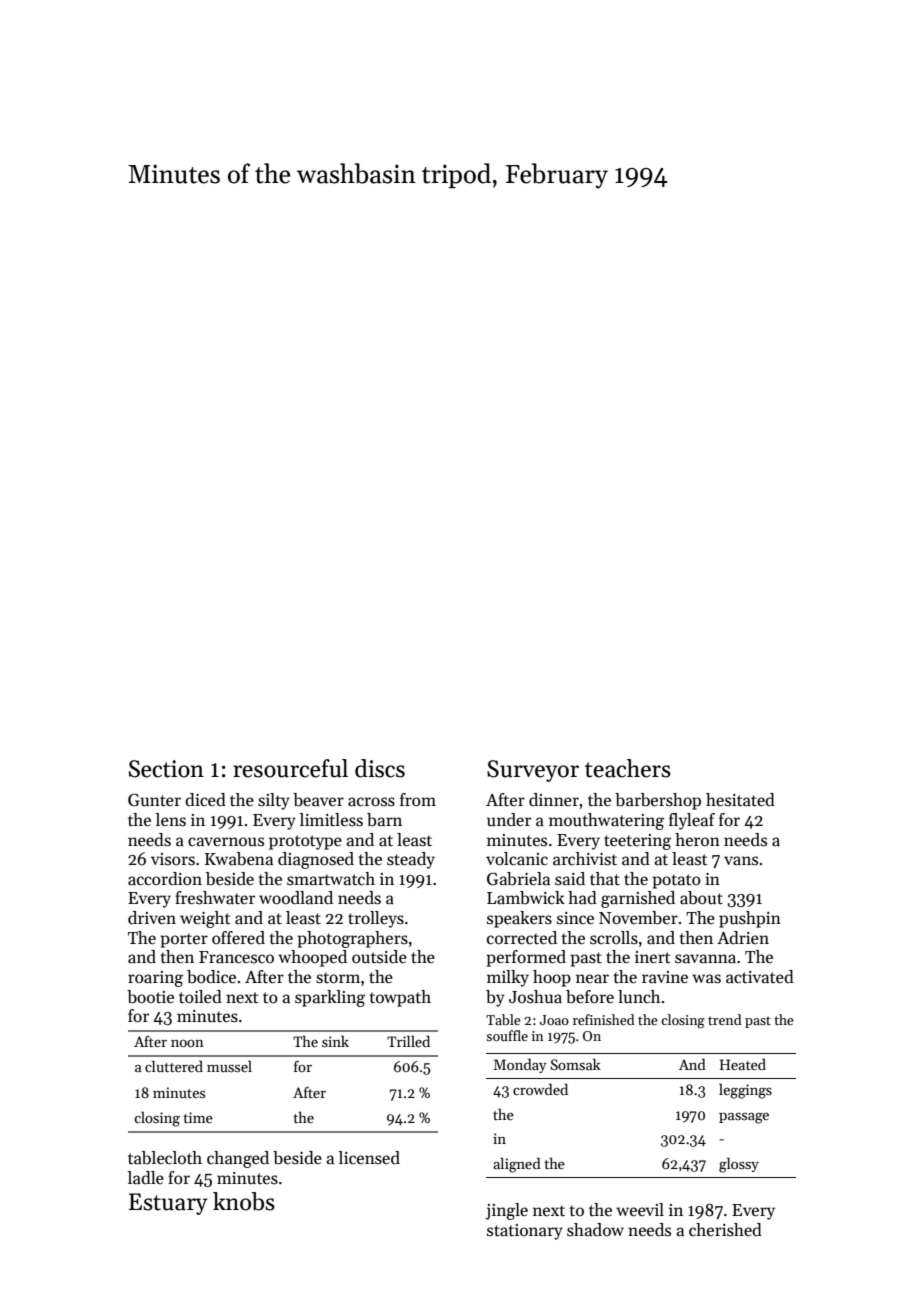 The width and height of the screenshot is (924, 1311). Describe the element at coordinates (290, 768) in the screenshot. I see `resourceful` at that location.
